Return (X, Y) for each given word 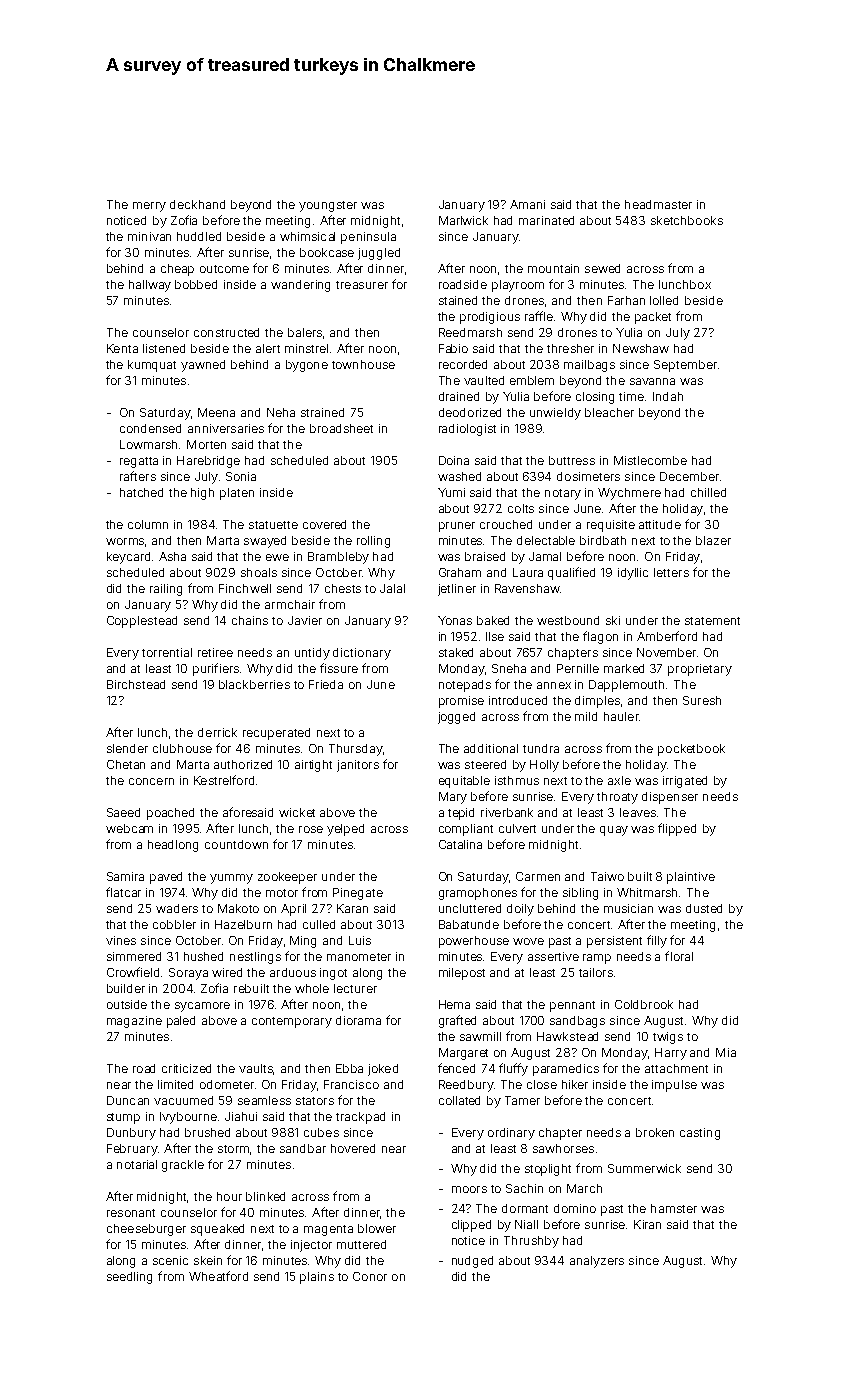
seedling (129, 1278)
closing (595, 398)
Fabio (453, 348)
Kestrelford (224, 780)
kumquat (152, 366)
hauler (621, 716)
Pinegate (358, 894)
